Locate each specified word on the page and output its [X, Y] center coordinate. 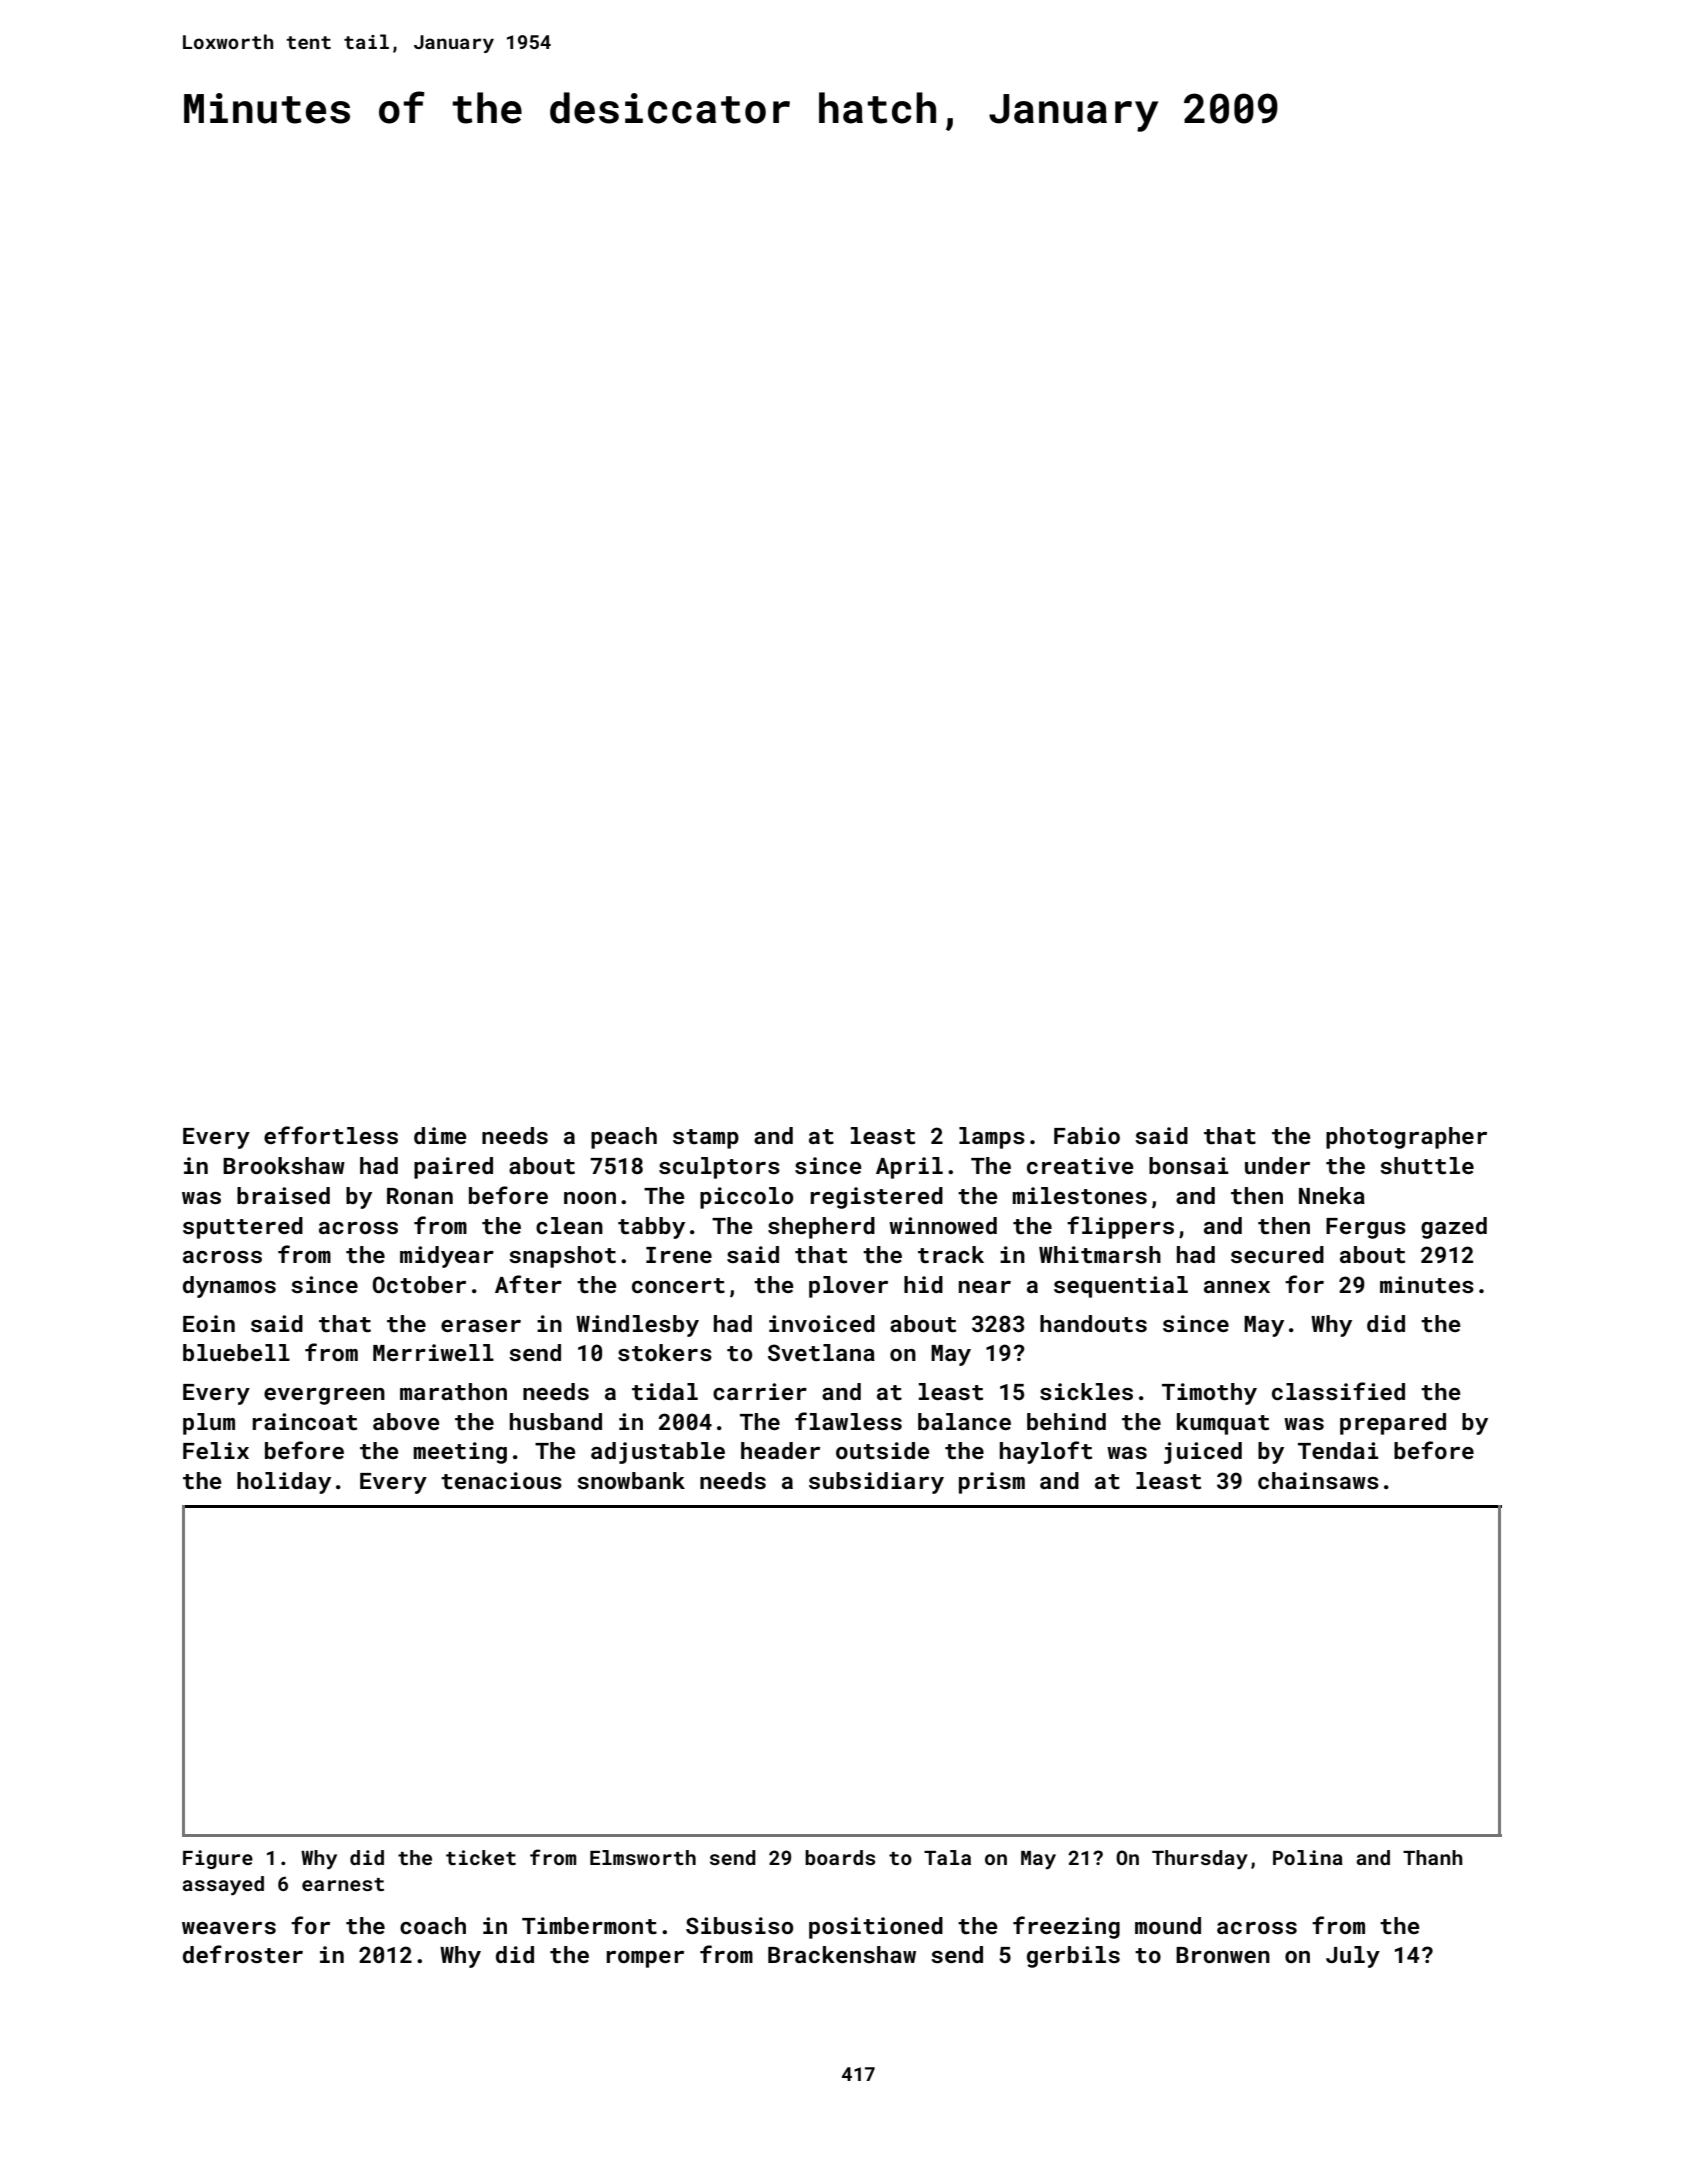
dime [440, 1135]
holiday [284, 1483]
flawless [848, 1421]
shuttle [1427, 1165]
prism [992, 1483]
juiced [1203, 1453]
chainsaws [1318, 1480]
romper [645, 1959]
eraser [481, 1326]
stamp [706, 1139]
